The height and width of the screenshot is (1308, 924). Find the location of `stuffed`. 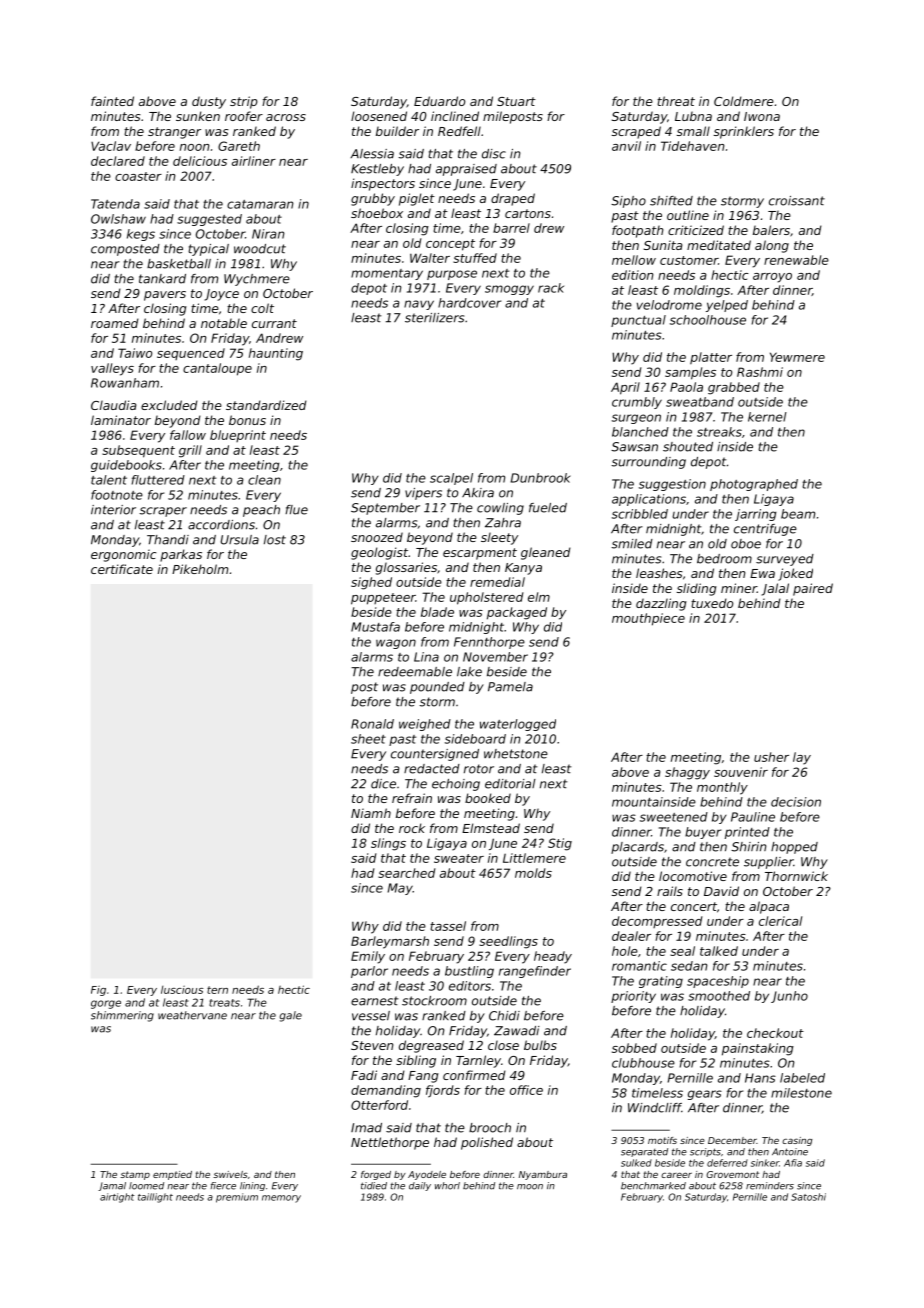

stuffed is located at coordinates (475, 258).
